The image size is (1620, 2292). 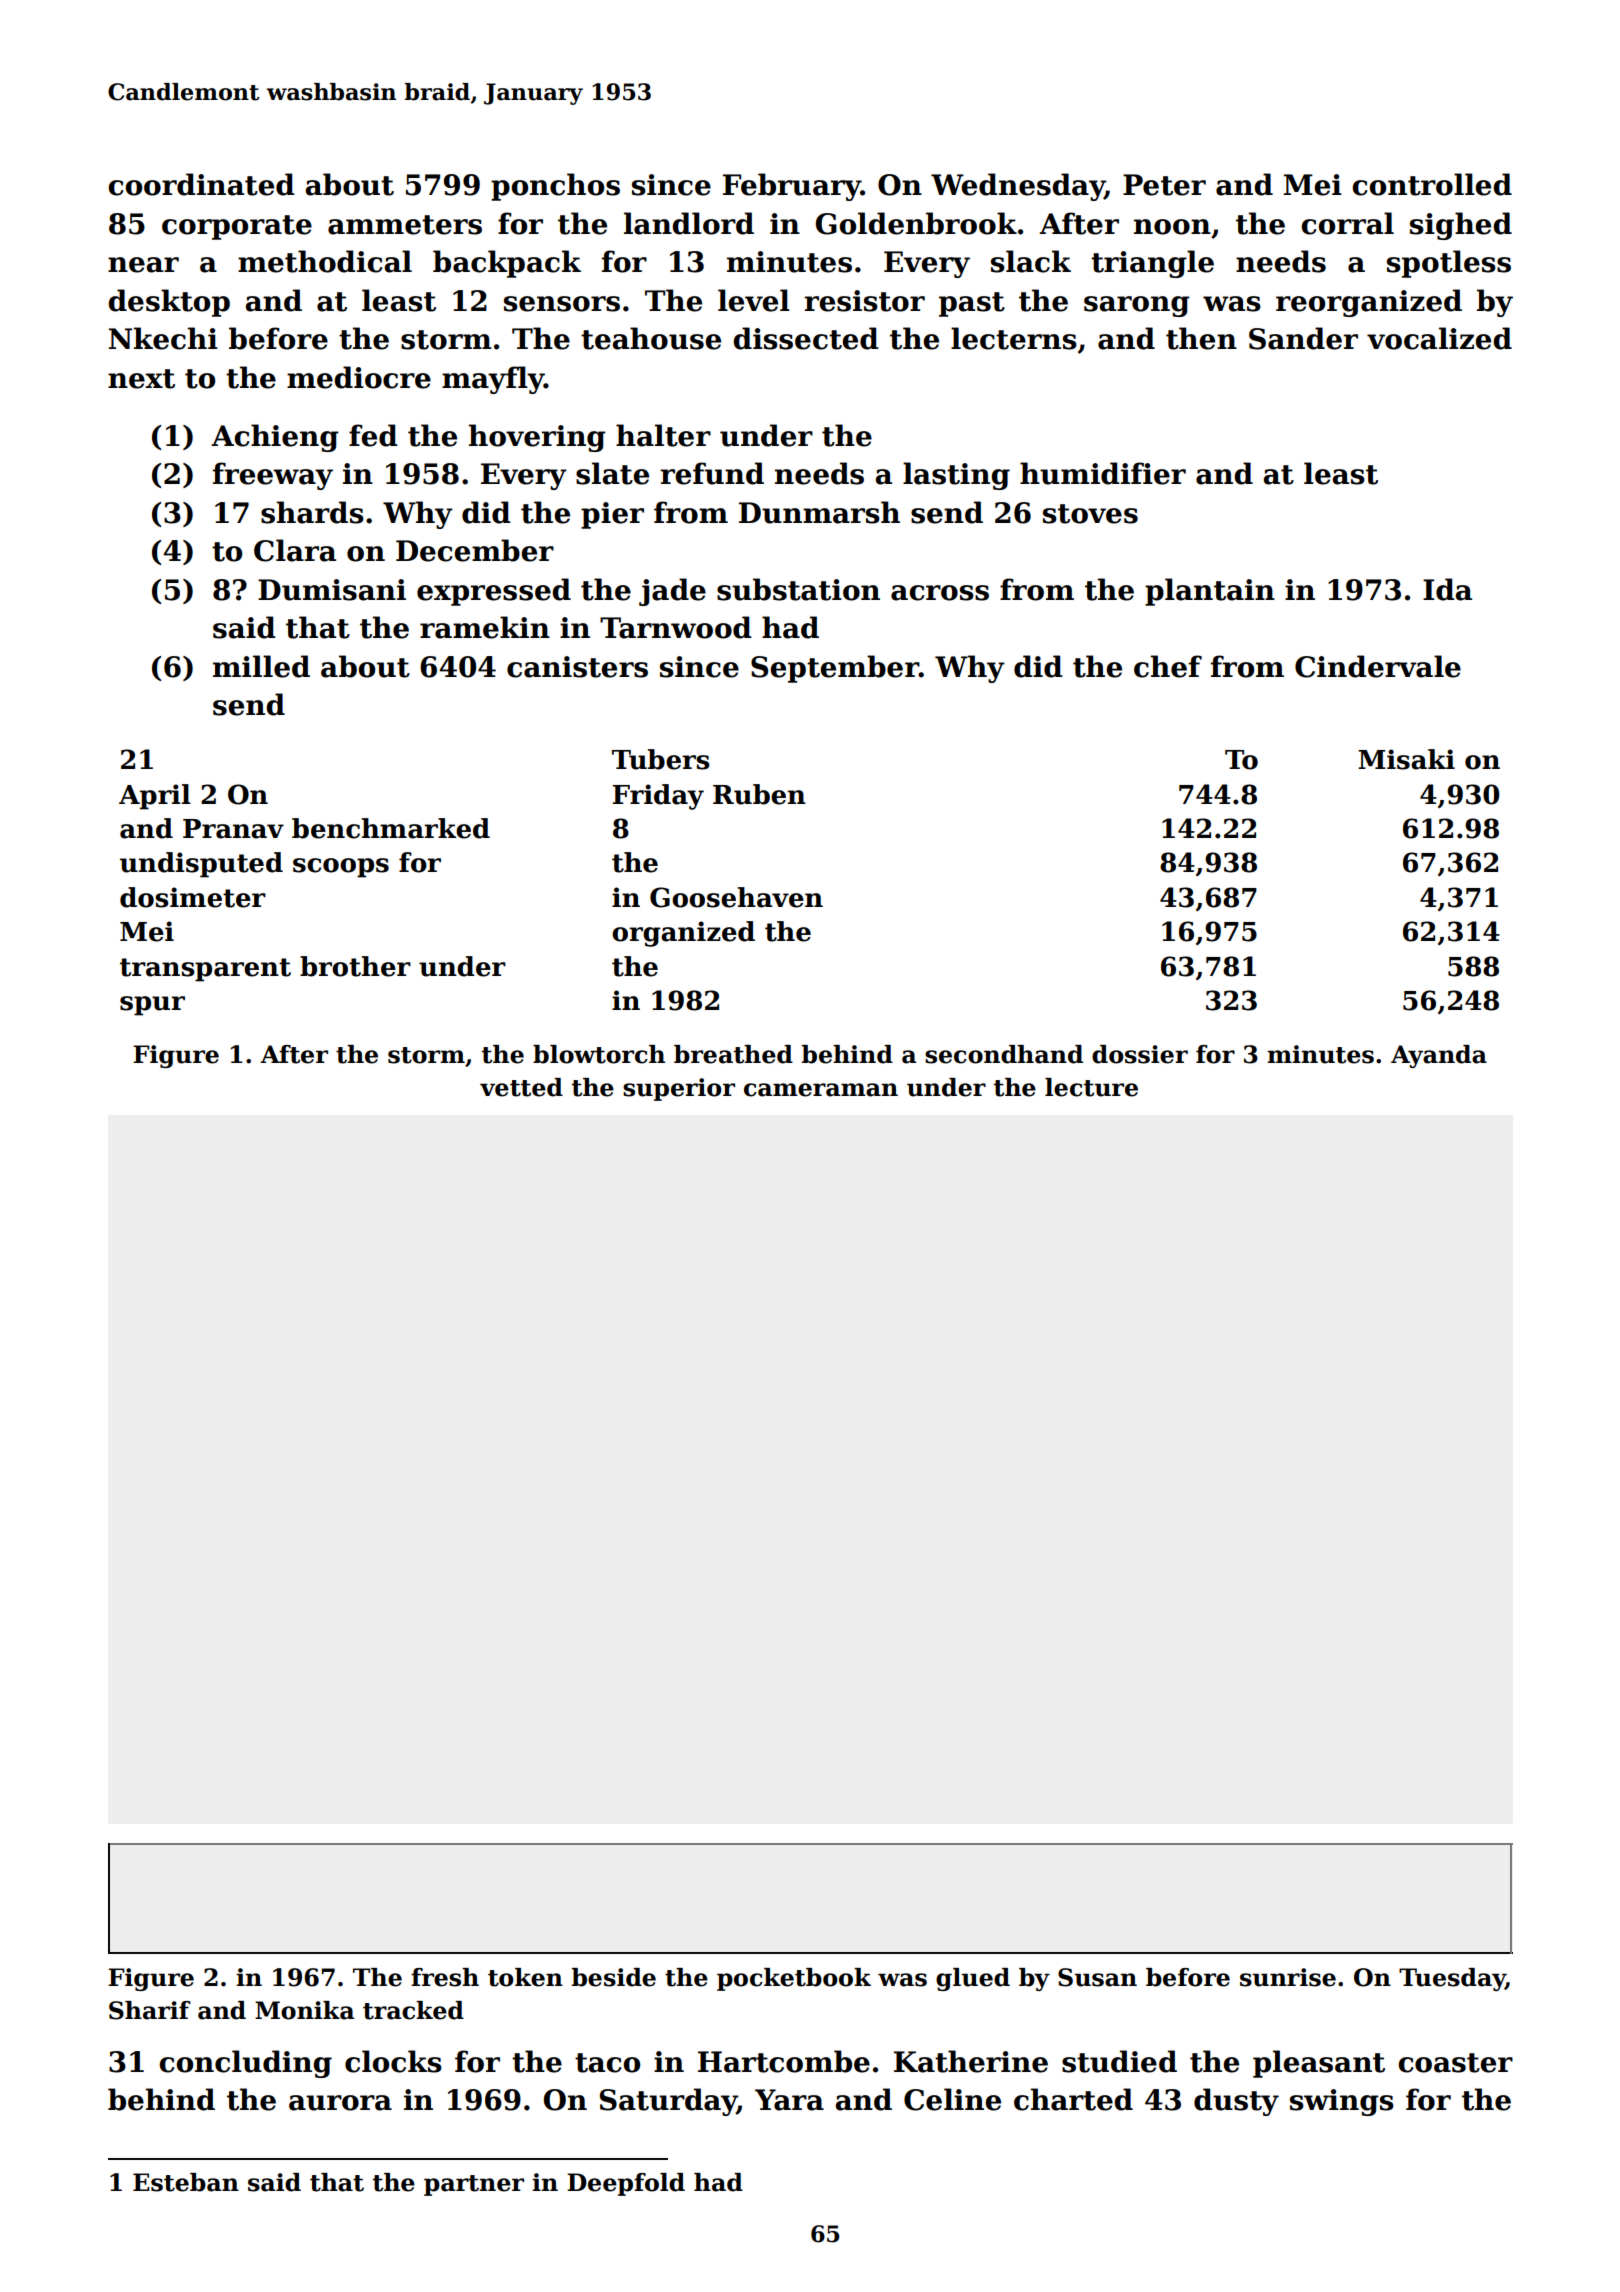 I want to click on milled, so click(x=261, y=666).
